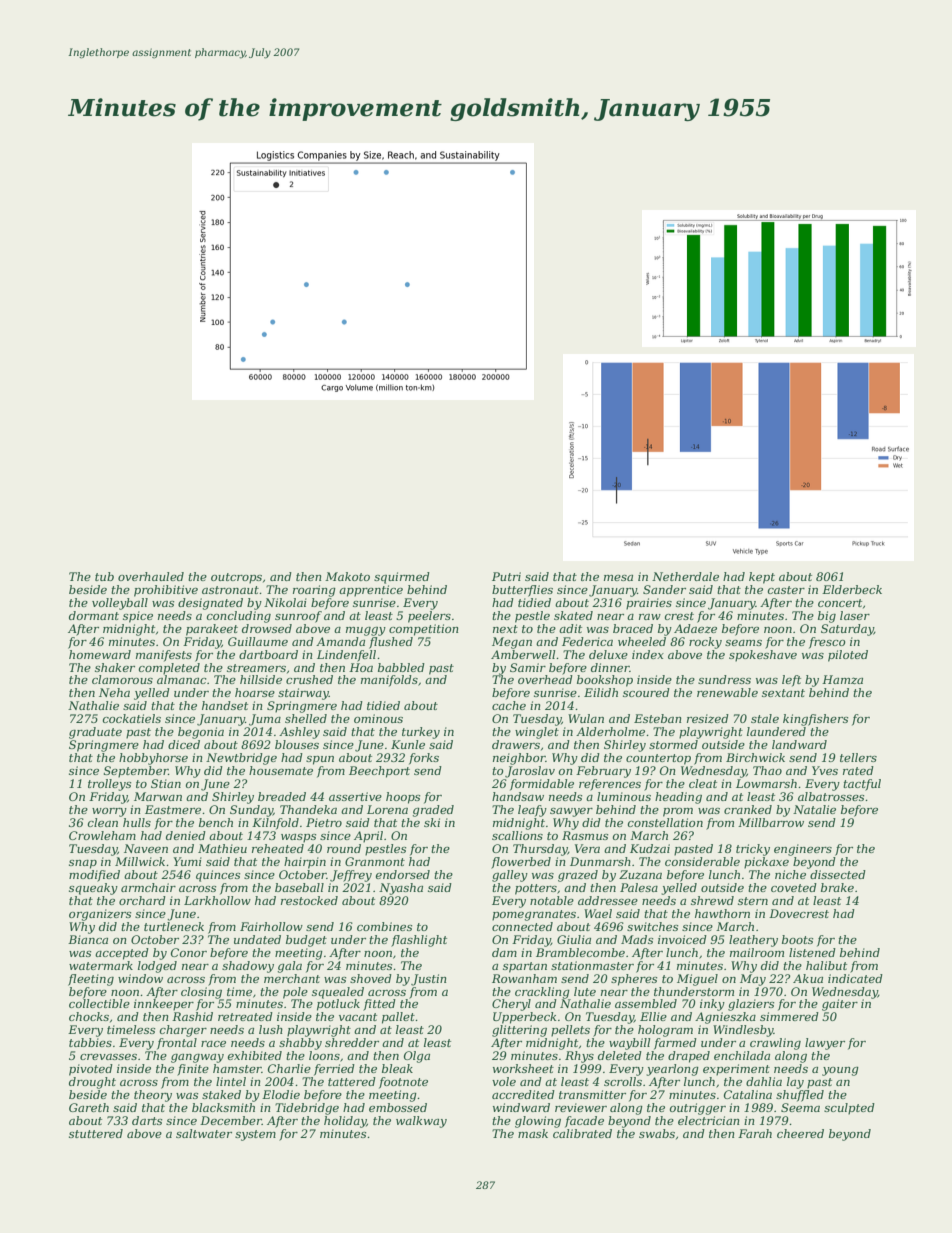  Describe the element at coordinates (146, 848) in the screenshot. I see `Naveen` at that location.
